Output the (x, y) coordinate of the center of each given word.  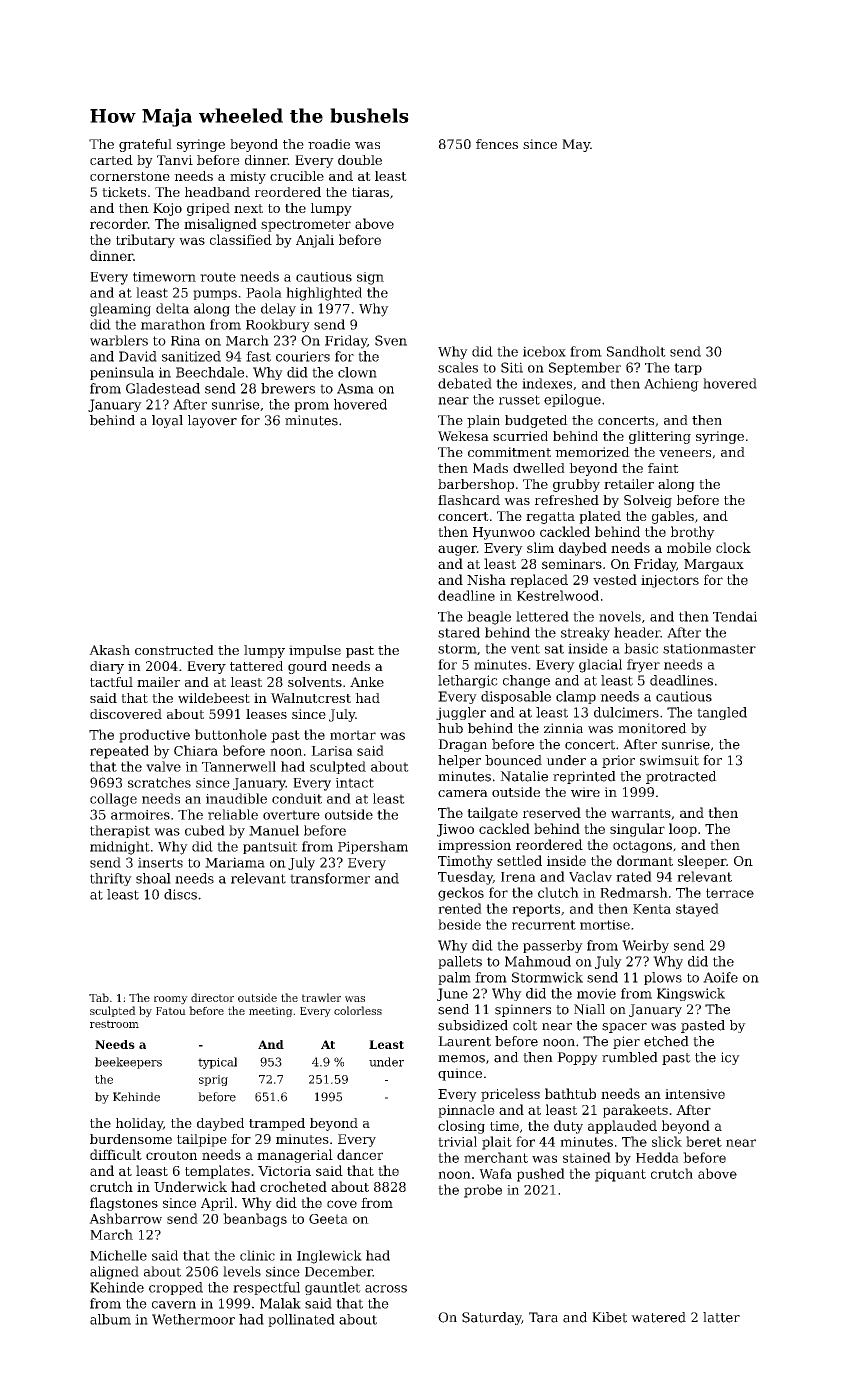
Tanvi (175, 160)
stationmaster (709, 648)
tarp (688, 369)
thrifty (111, 879)
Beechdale (210, 372)
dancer (360, 1154)
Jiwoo (455, 830)
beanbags (255, 1220)
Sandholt (636, 351)
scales (458, 367)
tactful (111, 682)
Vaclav (590, 876)
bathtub (570, 1093)
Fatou (171, 1011)
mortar (353, 735)
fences (497, 144)
